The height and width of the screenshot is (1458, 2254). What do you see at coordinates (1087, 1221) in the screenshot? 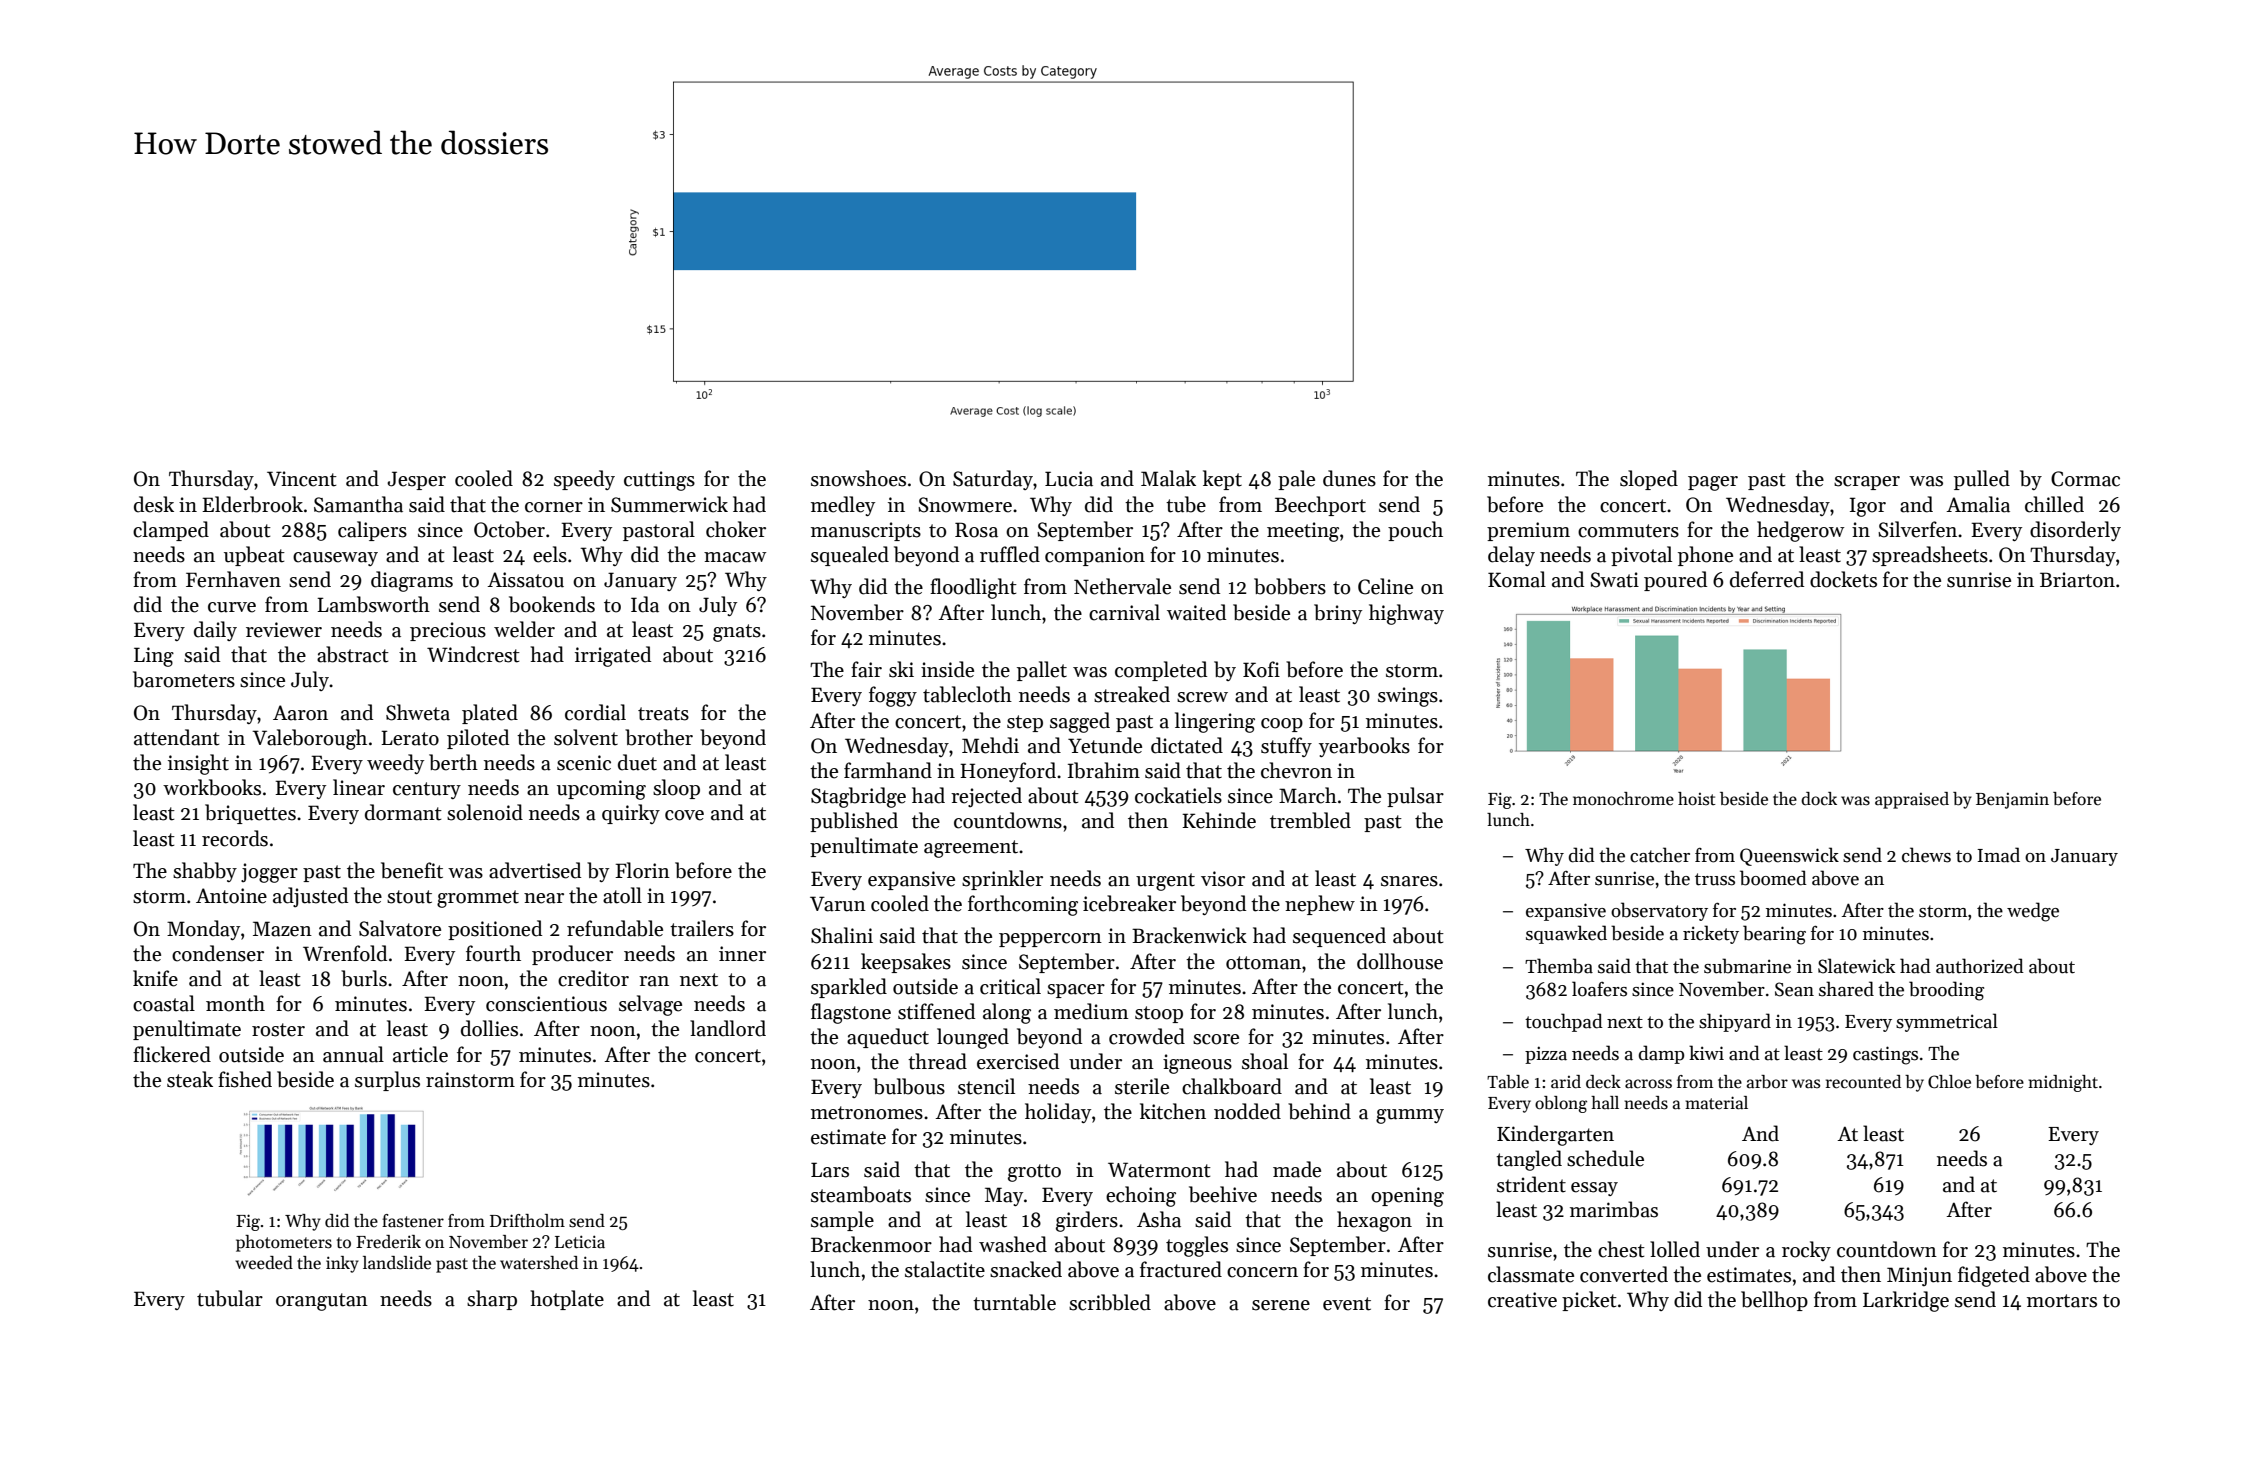
I see `girders` at bounding box center [1087, 1221].
